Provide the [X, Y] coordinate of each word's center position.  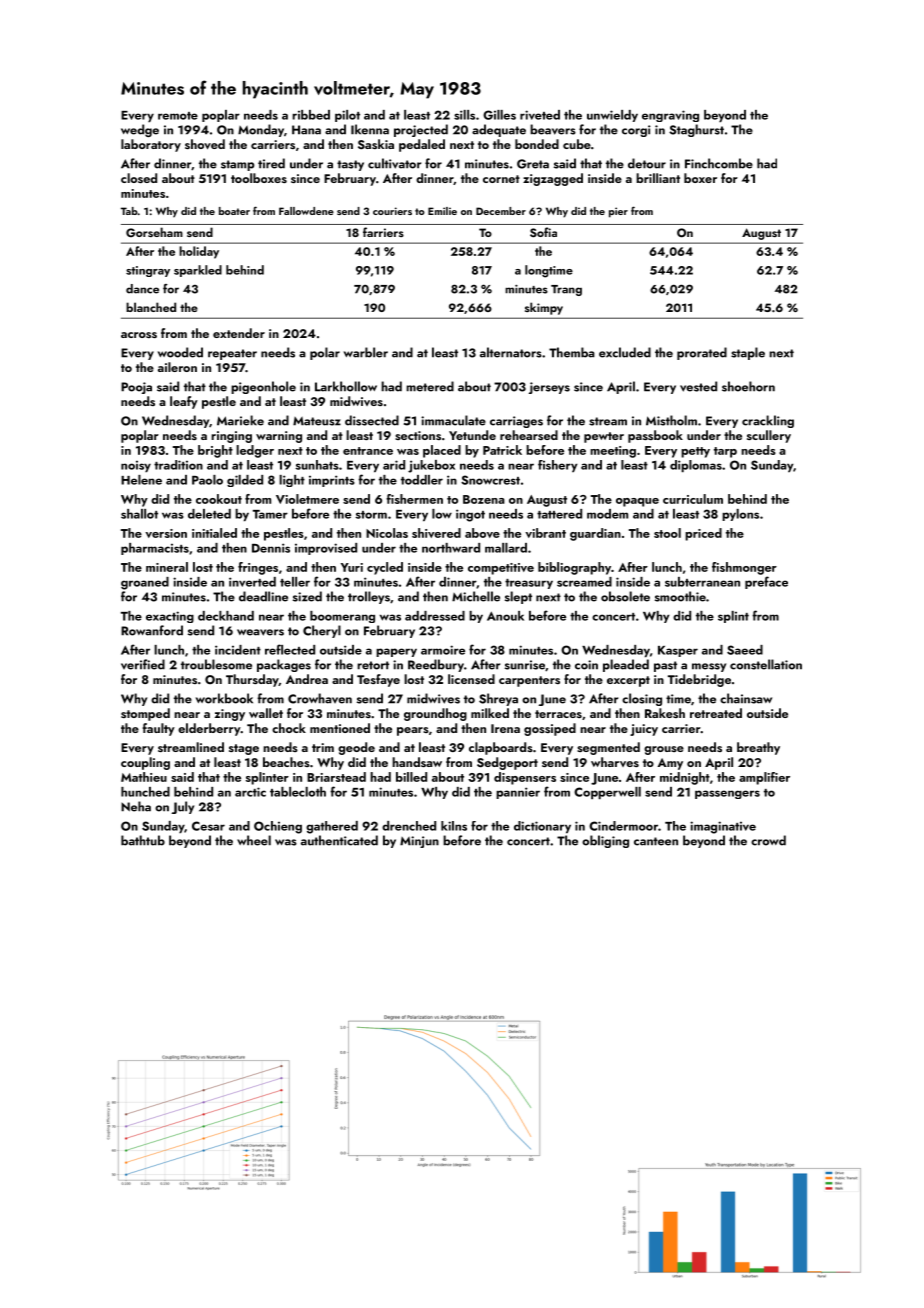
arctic [250, 792]
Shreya [498, 699]
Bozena [484, 499]
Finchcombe [719, 163]
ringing [231, 437]
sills [464, 115]
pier [618, 212]
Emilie [442, 211]
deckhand [226, 616]
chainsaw [746, 698]
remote [178, 116]
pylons [740, 515]
